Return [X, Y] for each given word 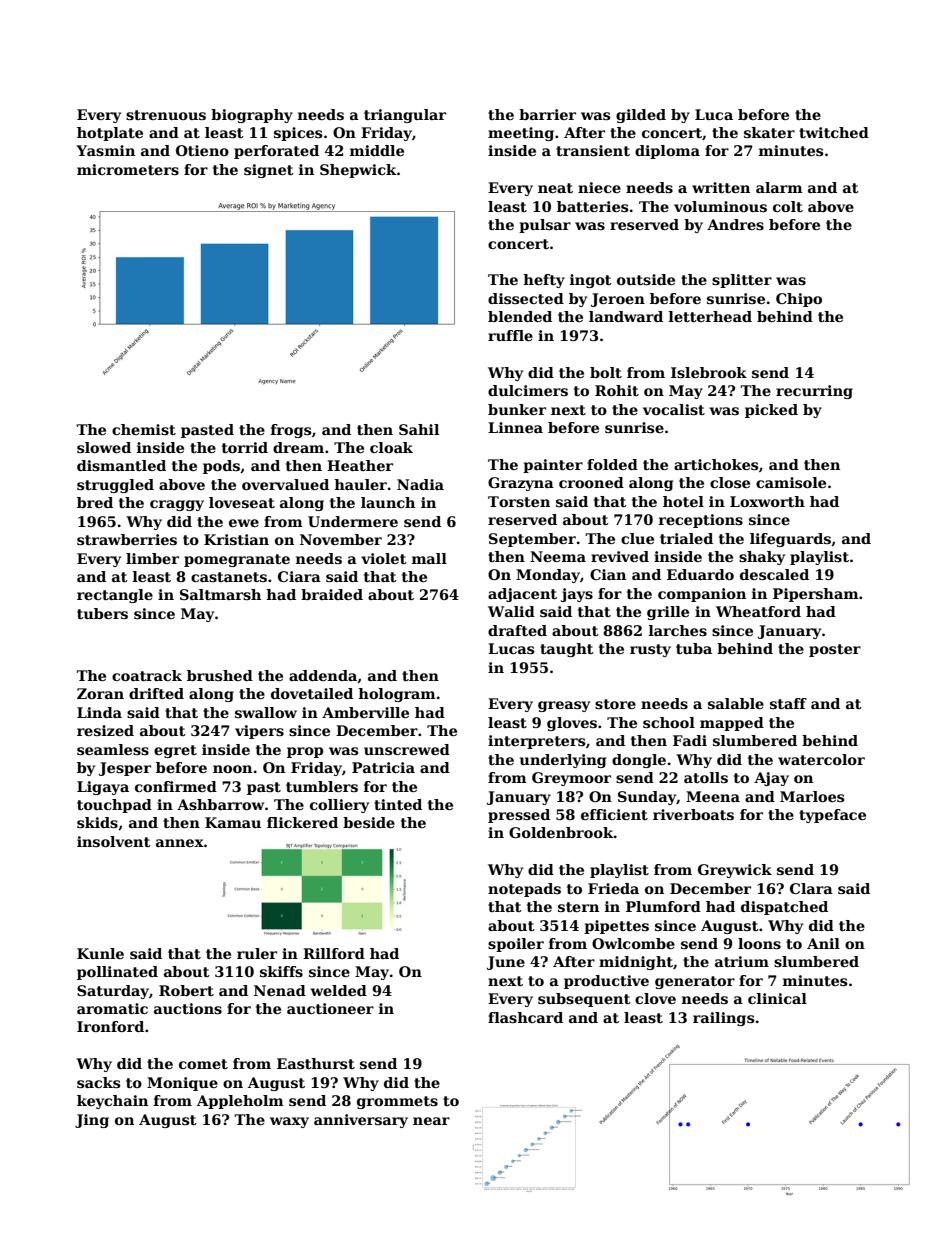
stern [578, 907]
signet [269, 171]
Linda [99, 712]
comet [203, 1064]
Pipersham [816, 595]
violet [384, 558]
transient [593, 150]
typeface [832, 816]
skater [769, 132]
